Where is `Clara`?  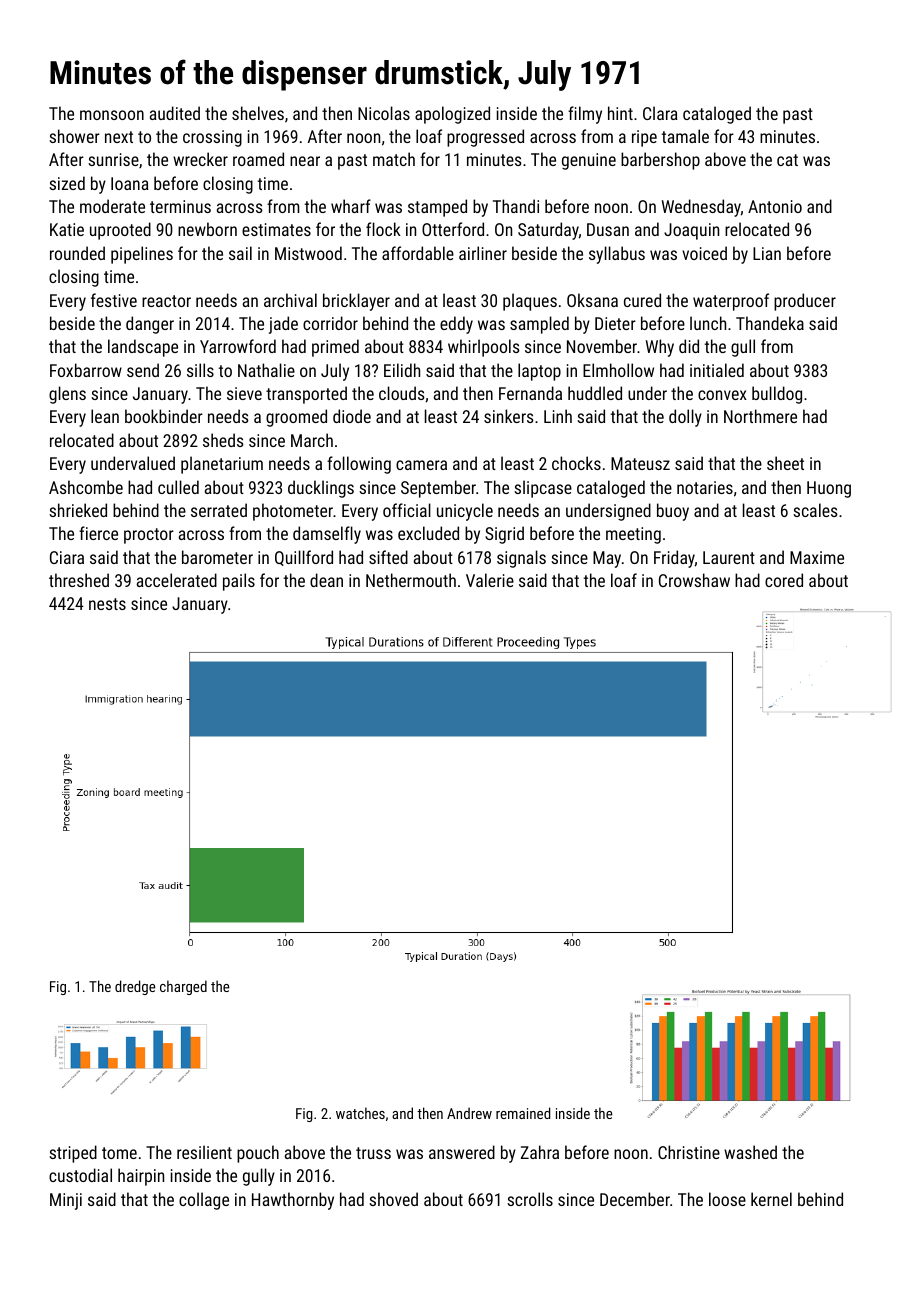 Clara is located at coordinates (660, 113).
